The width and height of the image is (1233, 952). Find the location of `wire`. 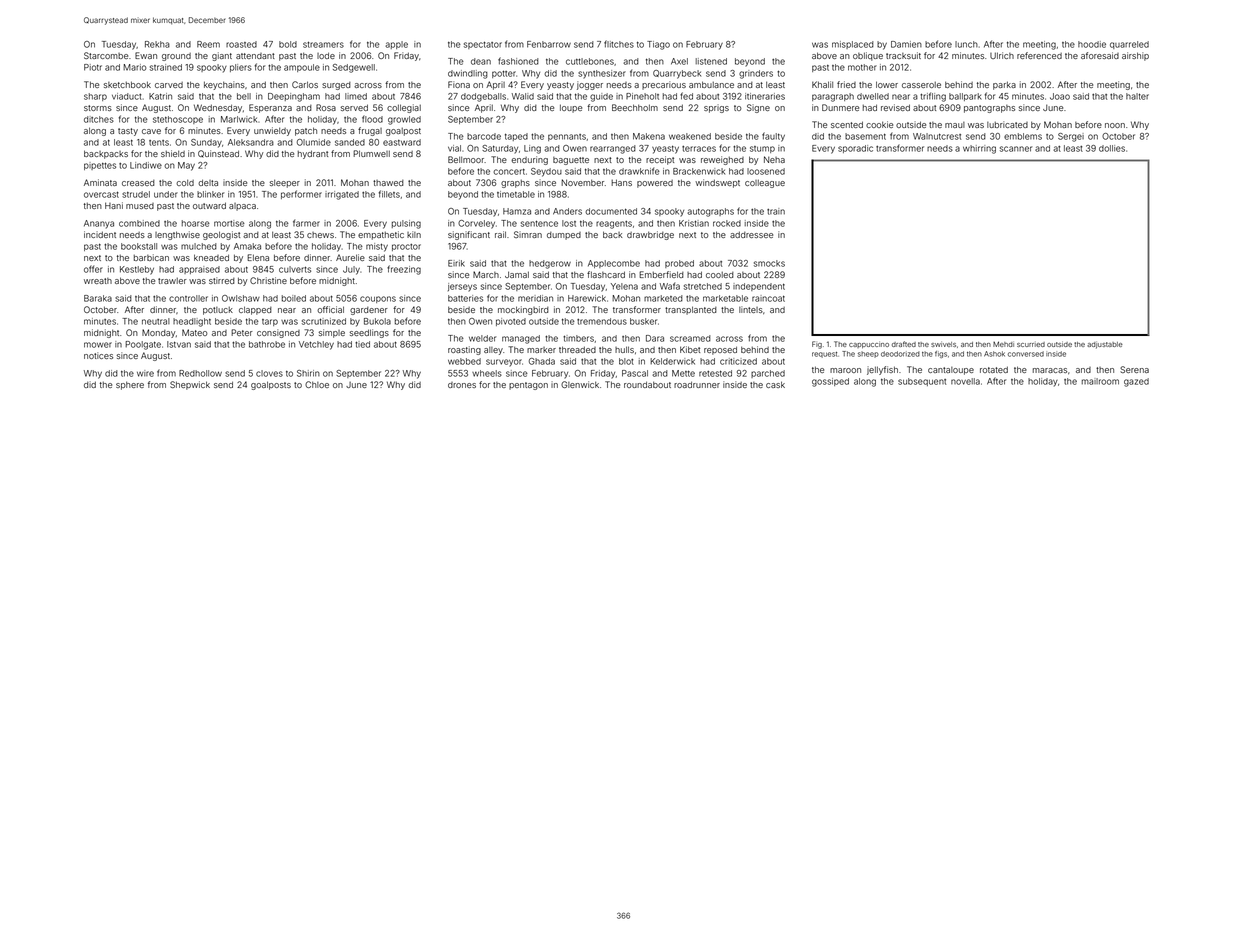

wire is located at coordinates (145, 373).
